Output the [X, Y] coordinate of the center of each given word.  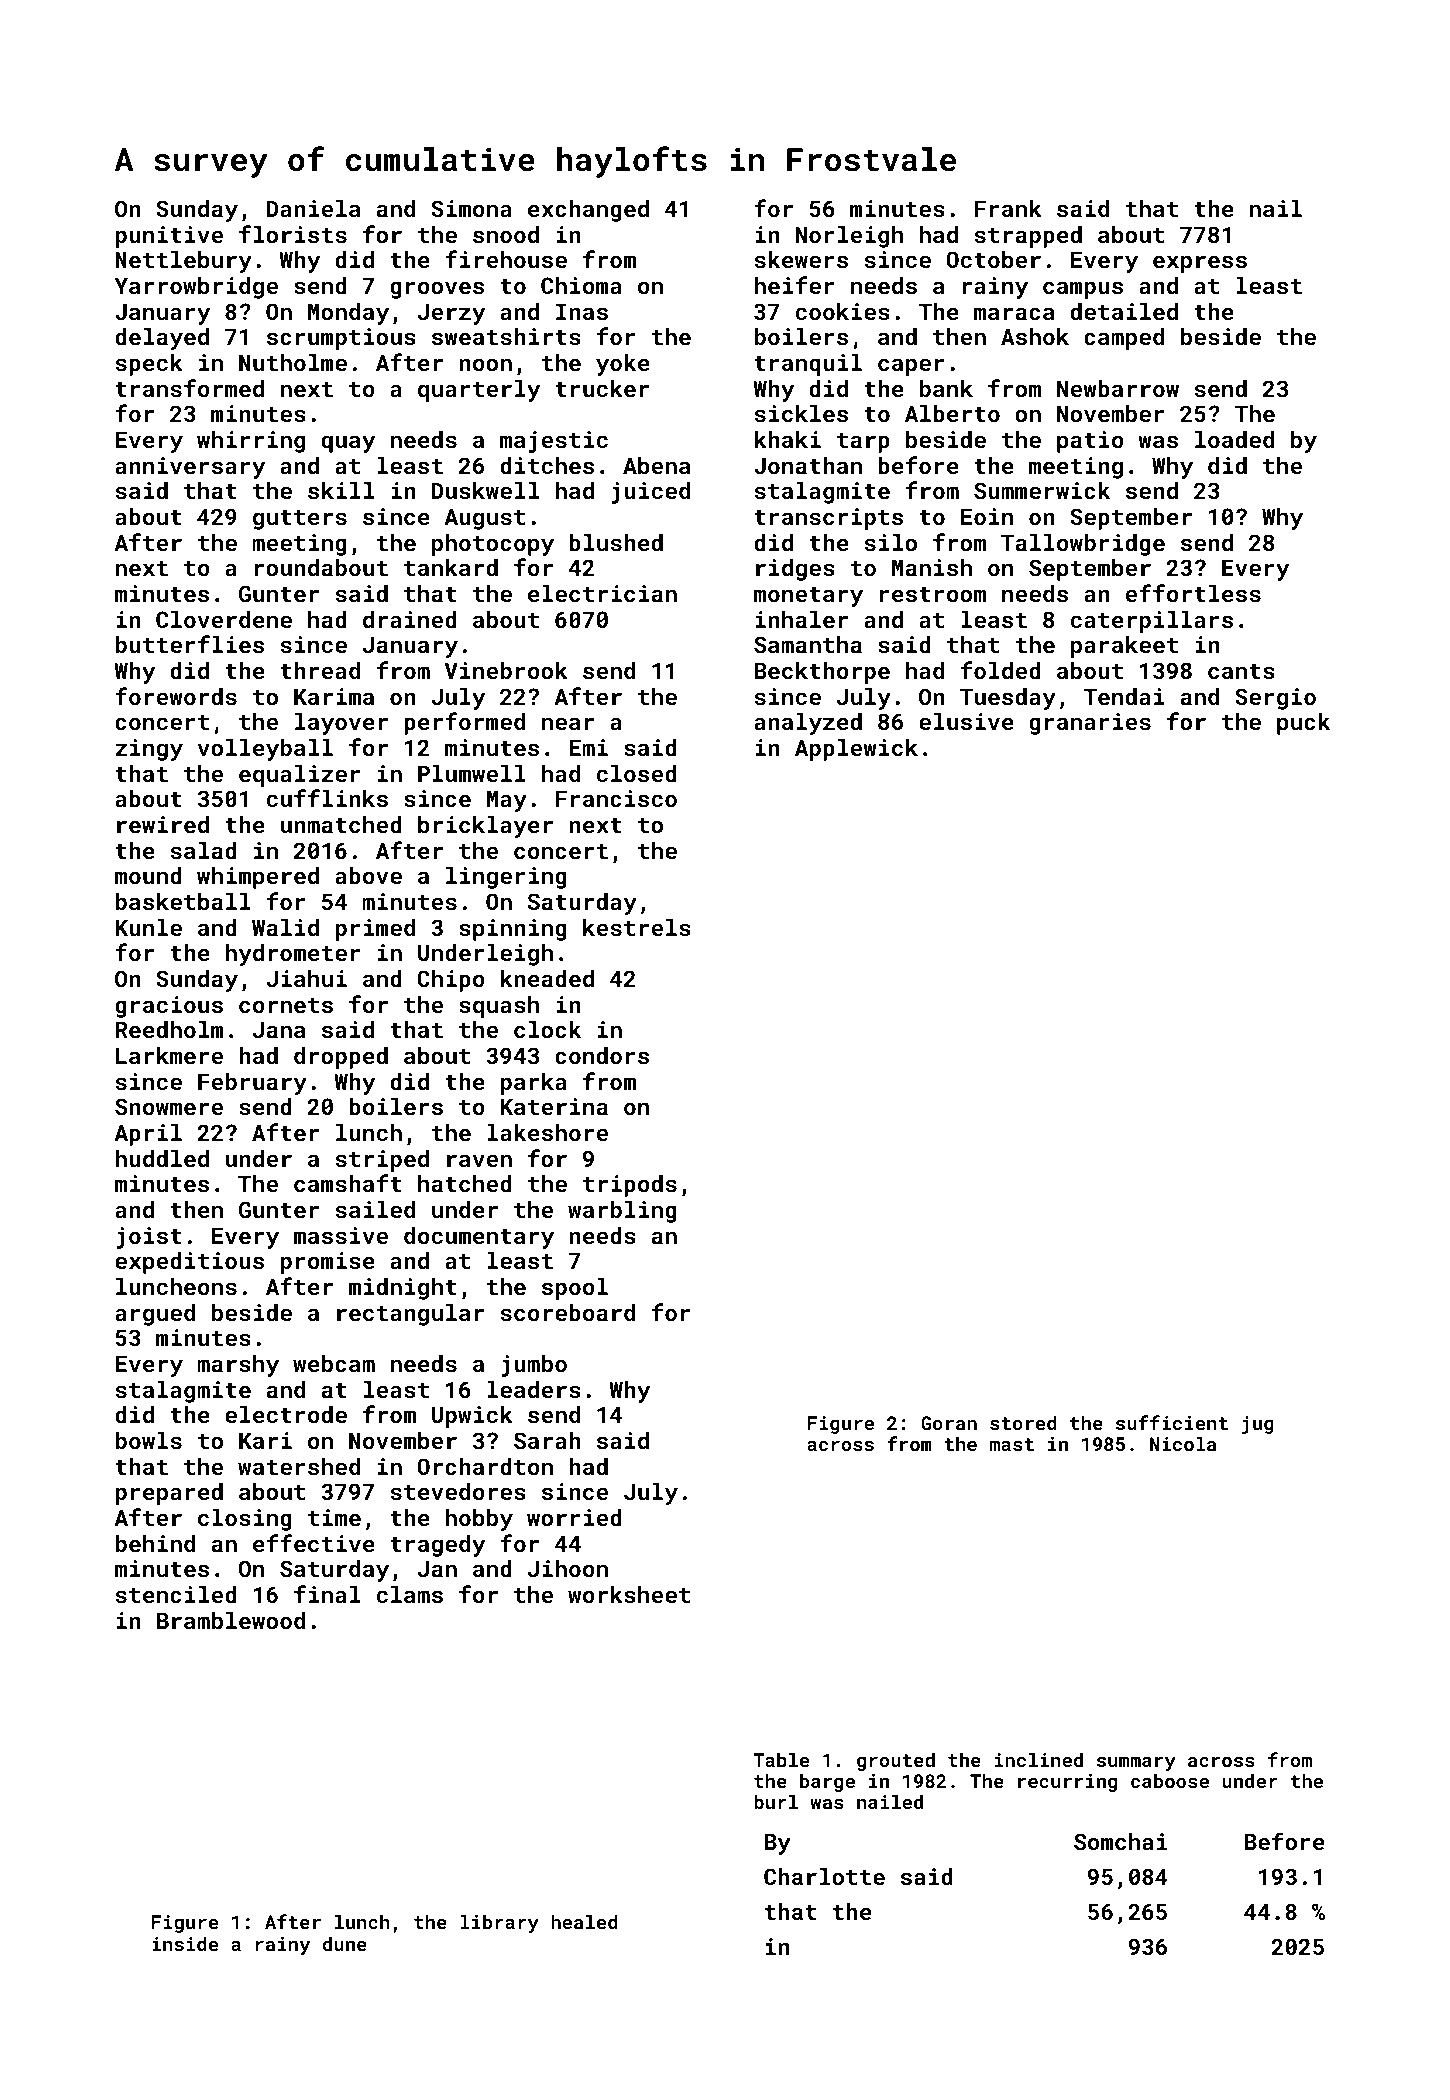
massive [341, 1235]
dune [345, 1943]
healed [584, 1921]
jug [1258, 1425]
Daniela [313, 208]
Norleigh [849, 237]
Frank [1008, 208]
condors [602, 1055]
